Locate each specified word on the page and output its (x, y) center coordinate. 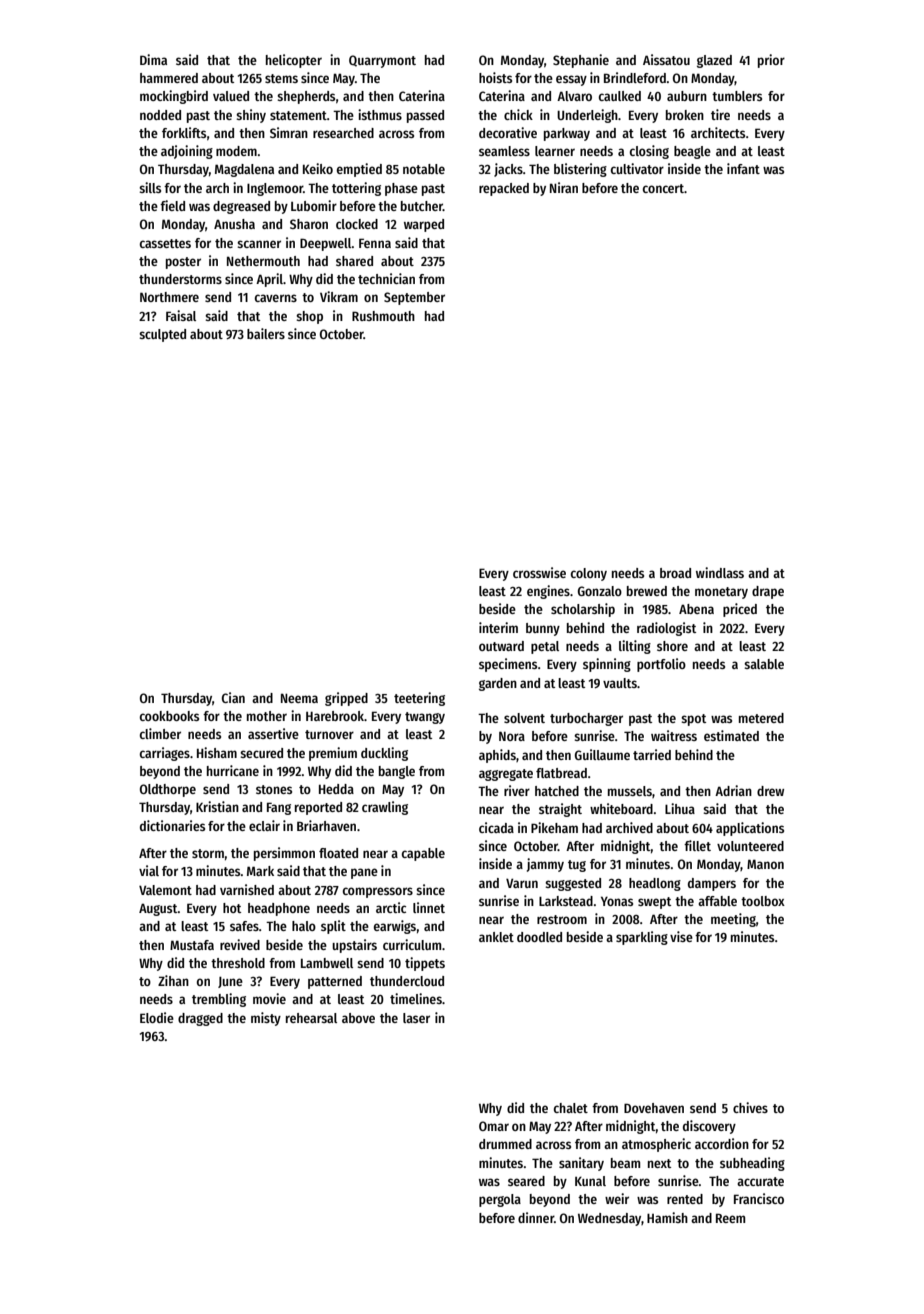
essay (571, 80)
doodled (539, 937)
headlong (655, 884)
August (158, 909)
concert (663, 188)
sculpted (162, 335)
